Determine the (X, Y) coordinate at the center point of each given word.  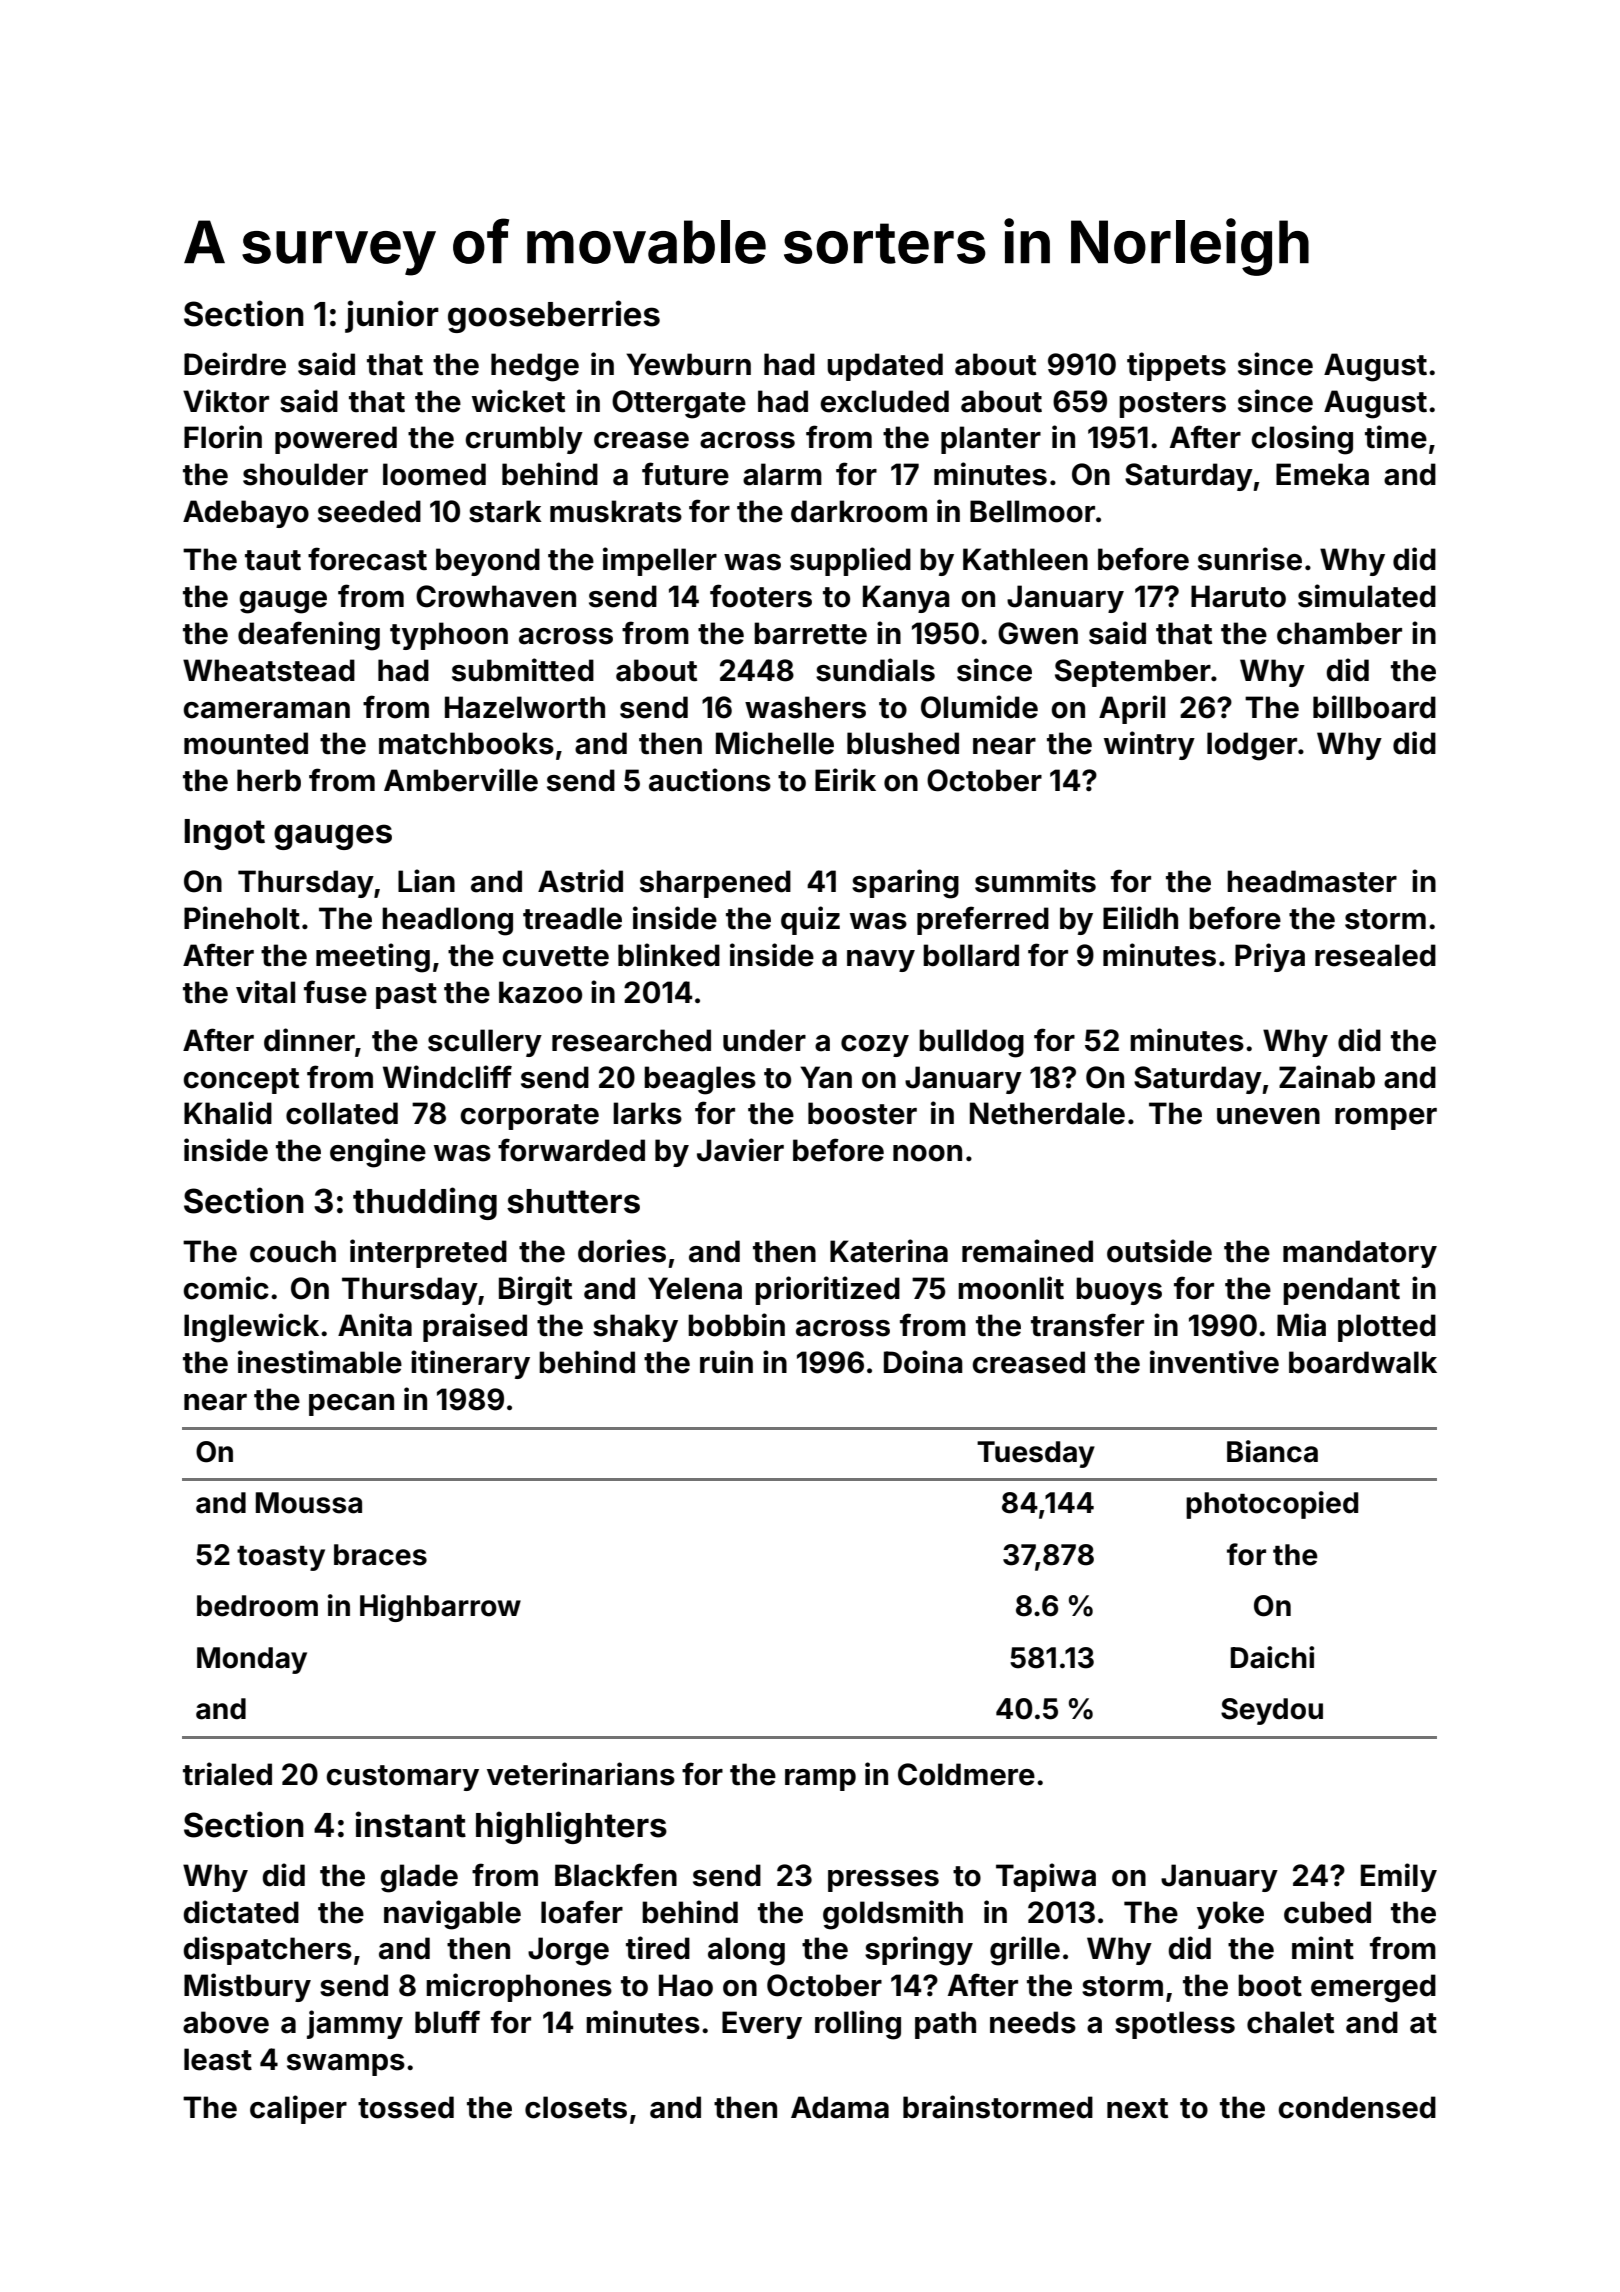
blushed (903, 743)
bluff (447, 2022)
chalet (1290, 2022)
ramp (820, 1780)
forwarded (571, 1150)
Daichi (1272, 1657)
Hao (686, 1985)
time (1396, 437)
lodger (1252, 746)
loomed (434, 474)
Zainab (1327, 1077)
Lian (426, 881)
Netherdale (1047, 1113)
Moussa (309, 1503)
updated (885, 367)
